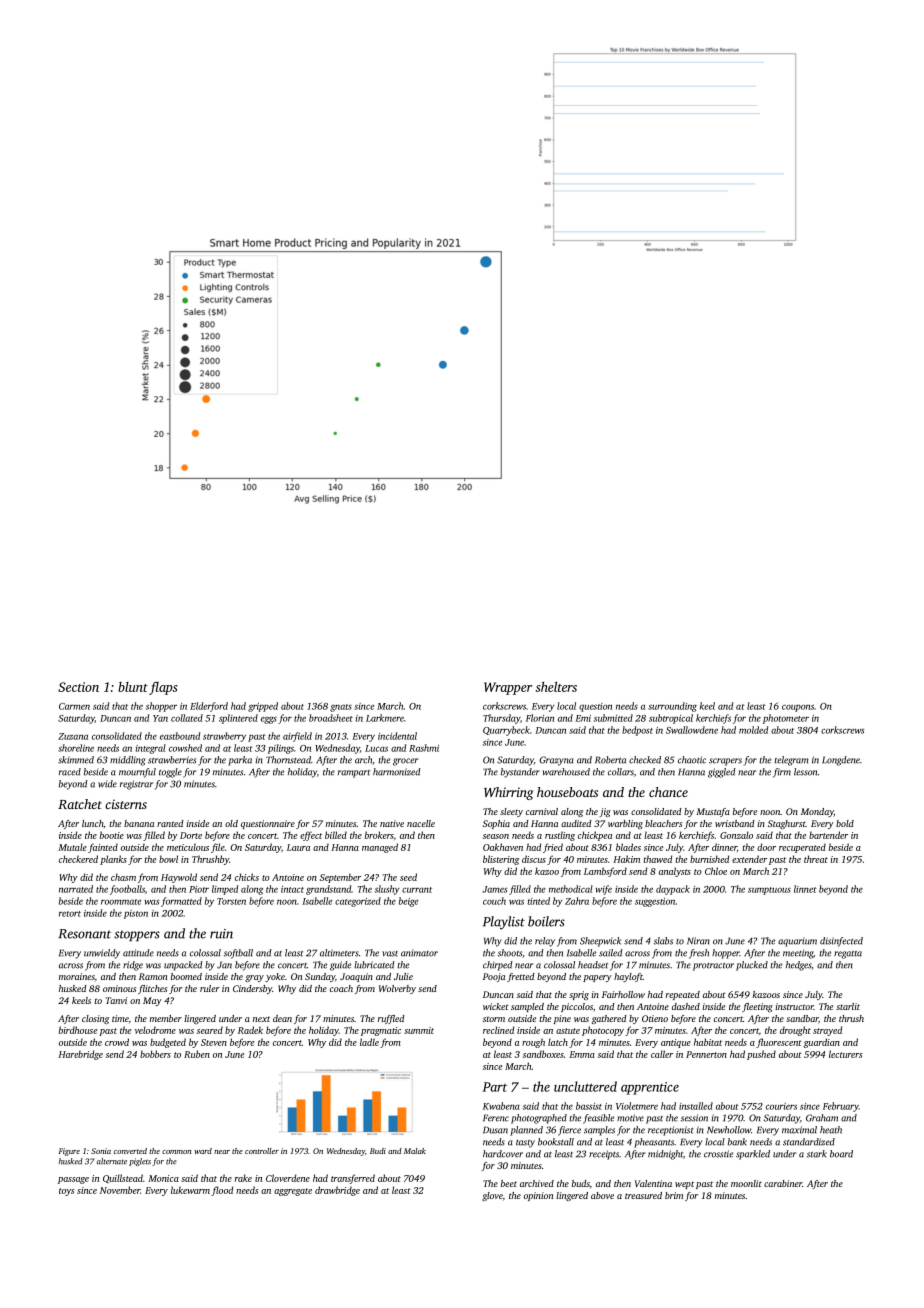 Image resolution: width=924 pixels, height=1308 pixels. Describe the element at coordinates (508, 688) in the page. I see `Wrapper` at that location.
